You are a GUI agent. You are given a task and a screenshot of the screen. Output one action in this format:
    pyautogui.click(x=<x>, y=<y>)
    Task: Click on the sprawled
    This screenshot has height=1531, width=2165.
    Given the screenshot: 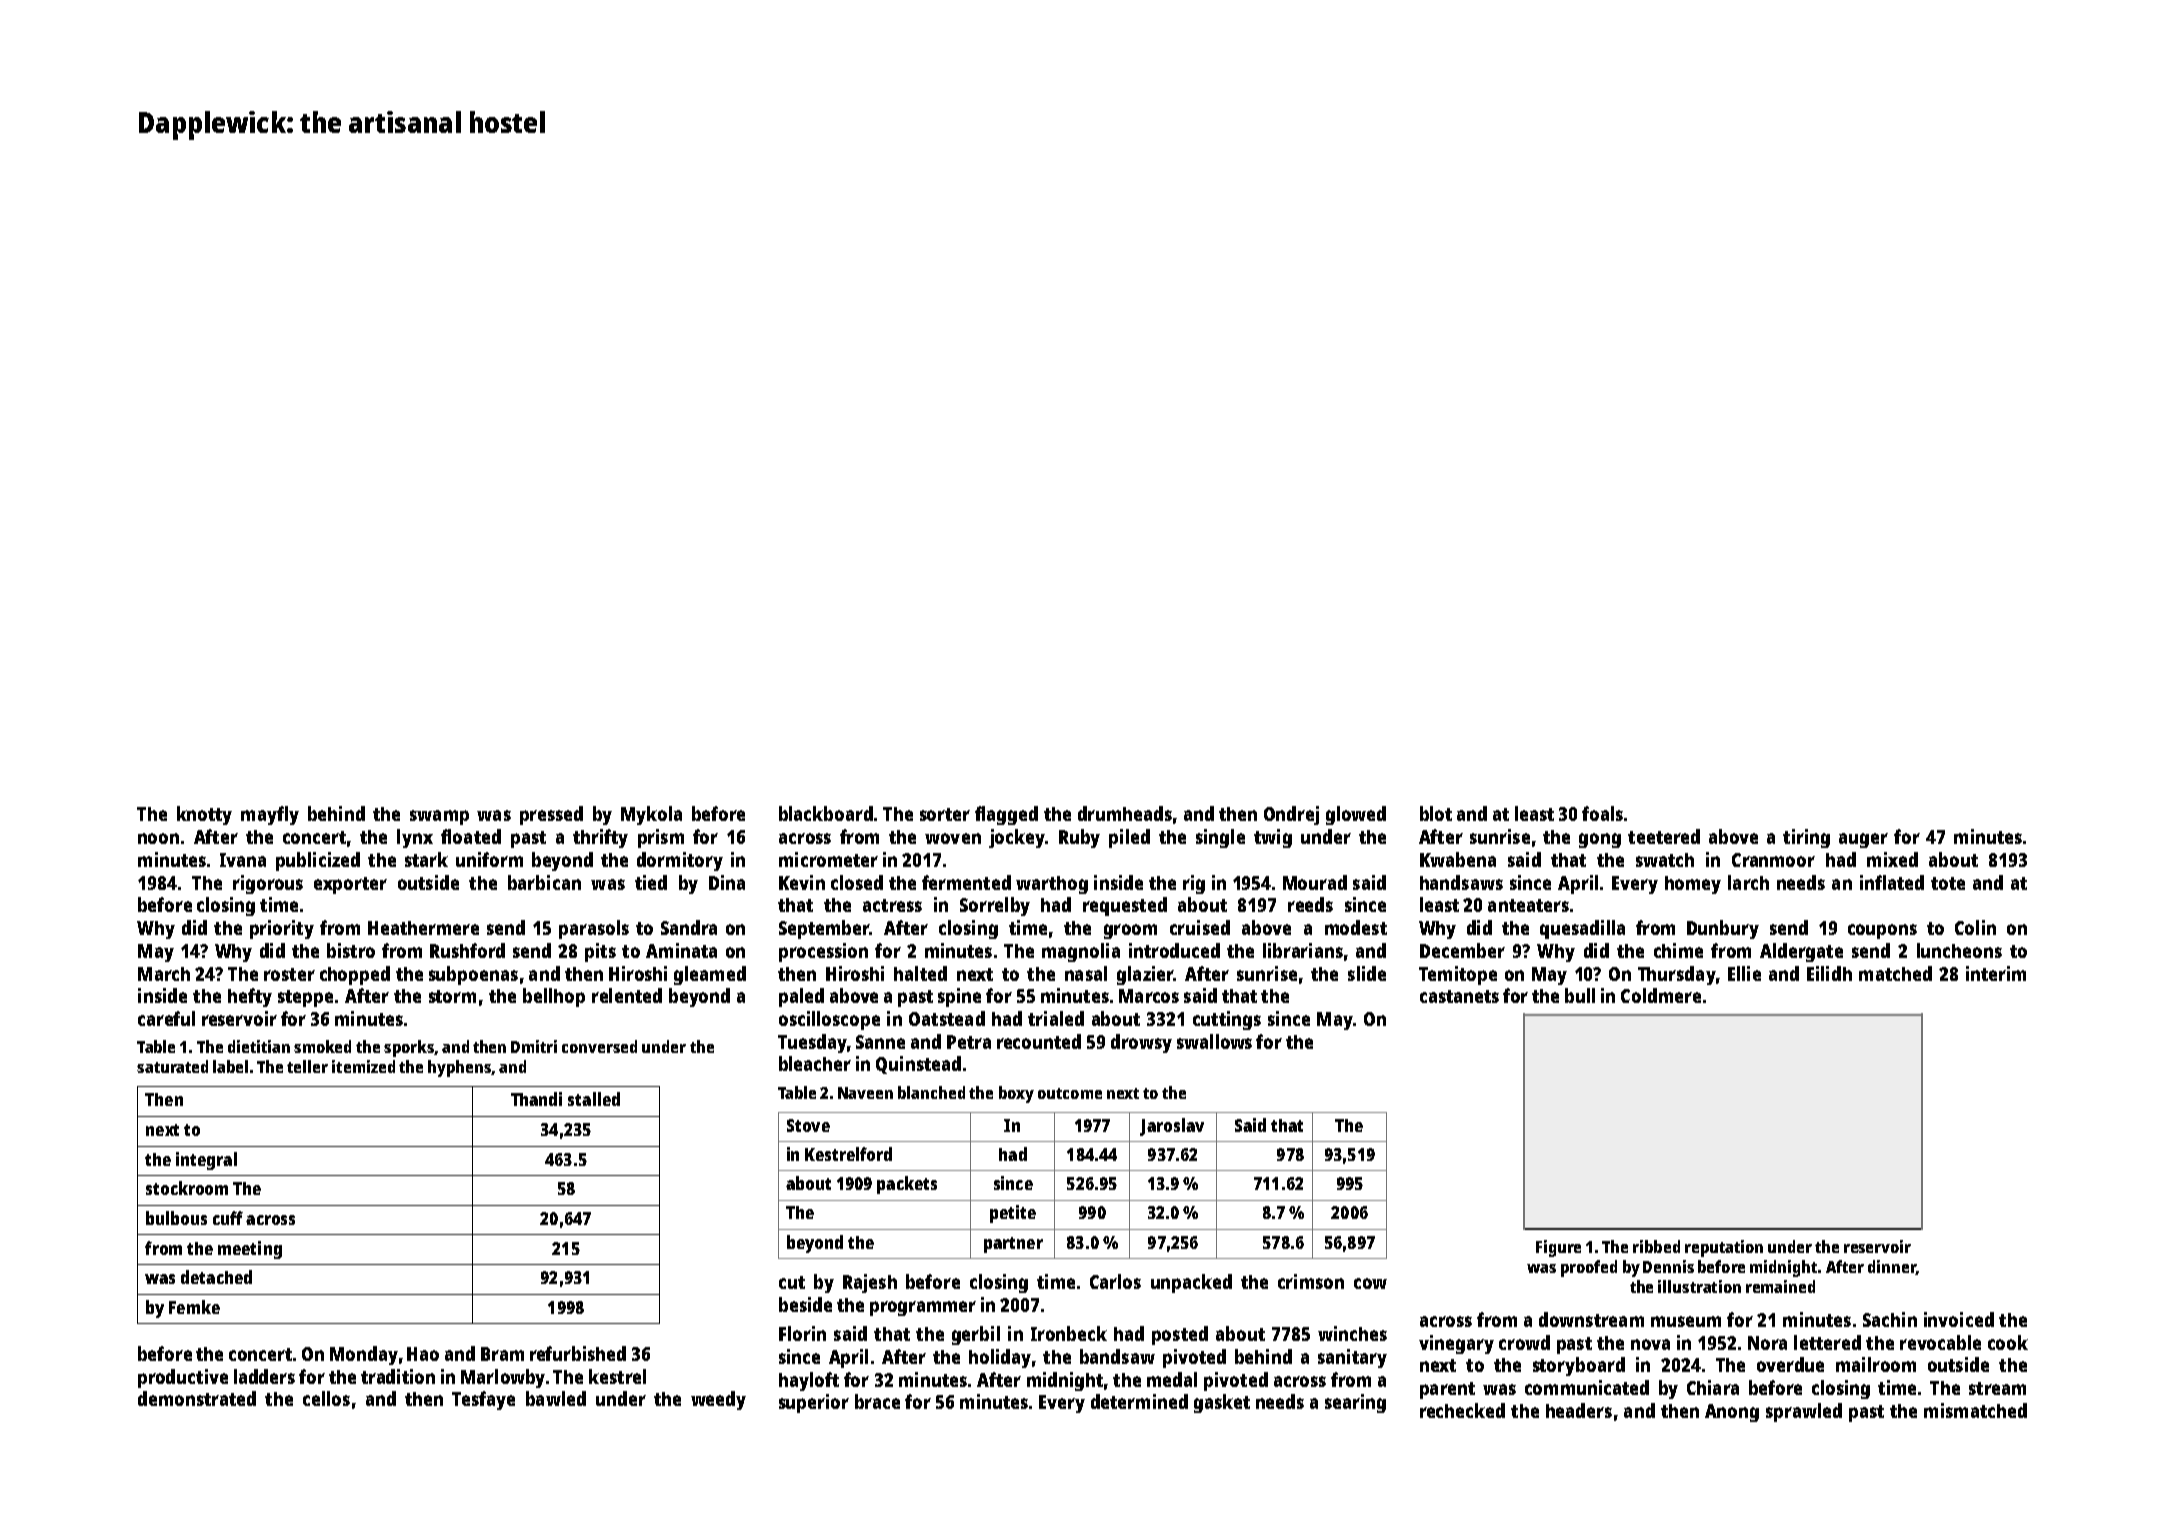 What is the action you would take?
    pyautogui.click(x=1804, y=1412)
